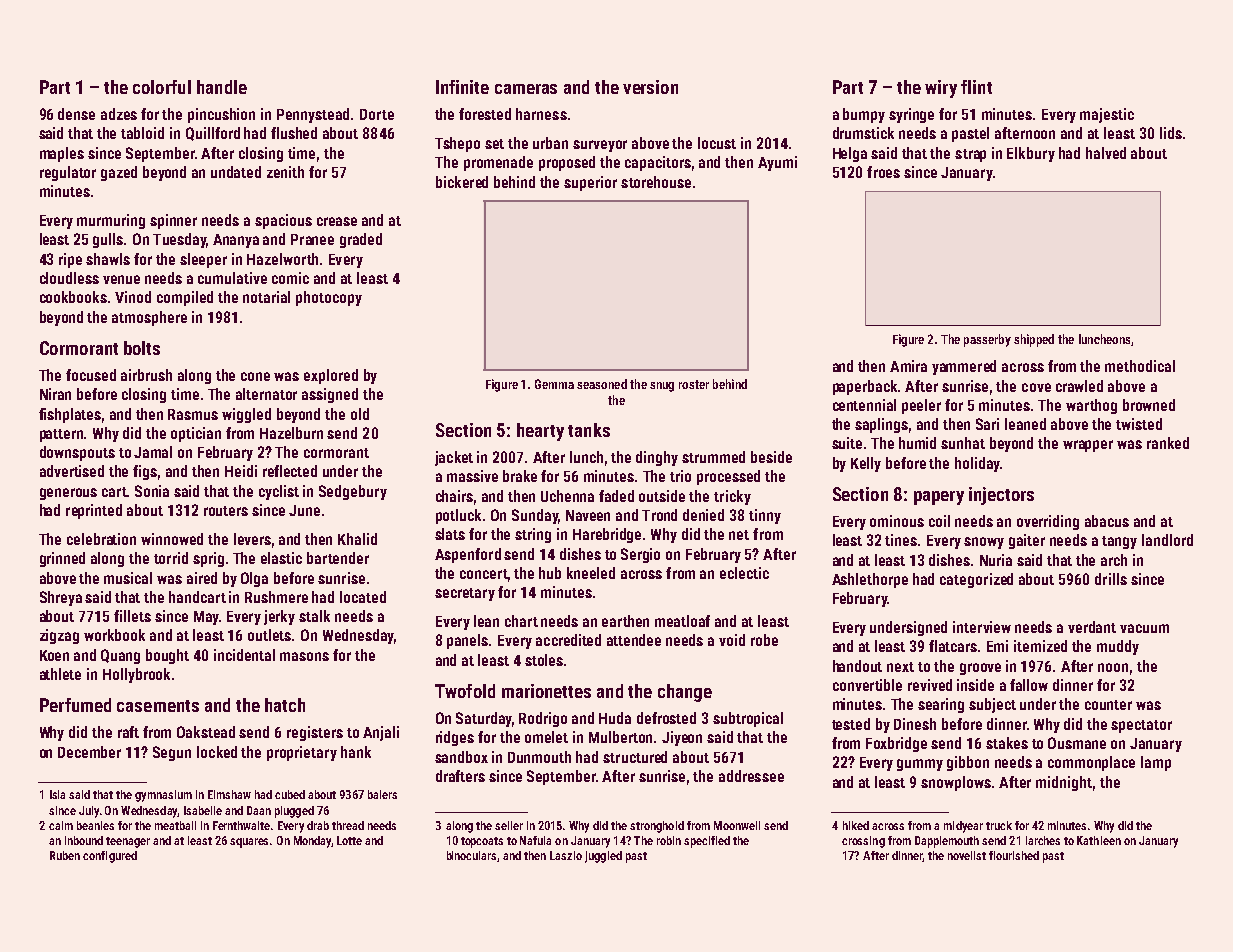 The height and width of the page is (952, 1233). Describe the element at coordinates (76, 114) in the page. I see `dense` at that location.
